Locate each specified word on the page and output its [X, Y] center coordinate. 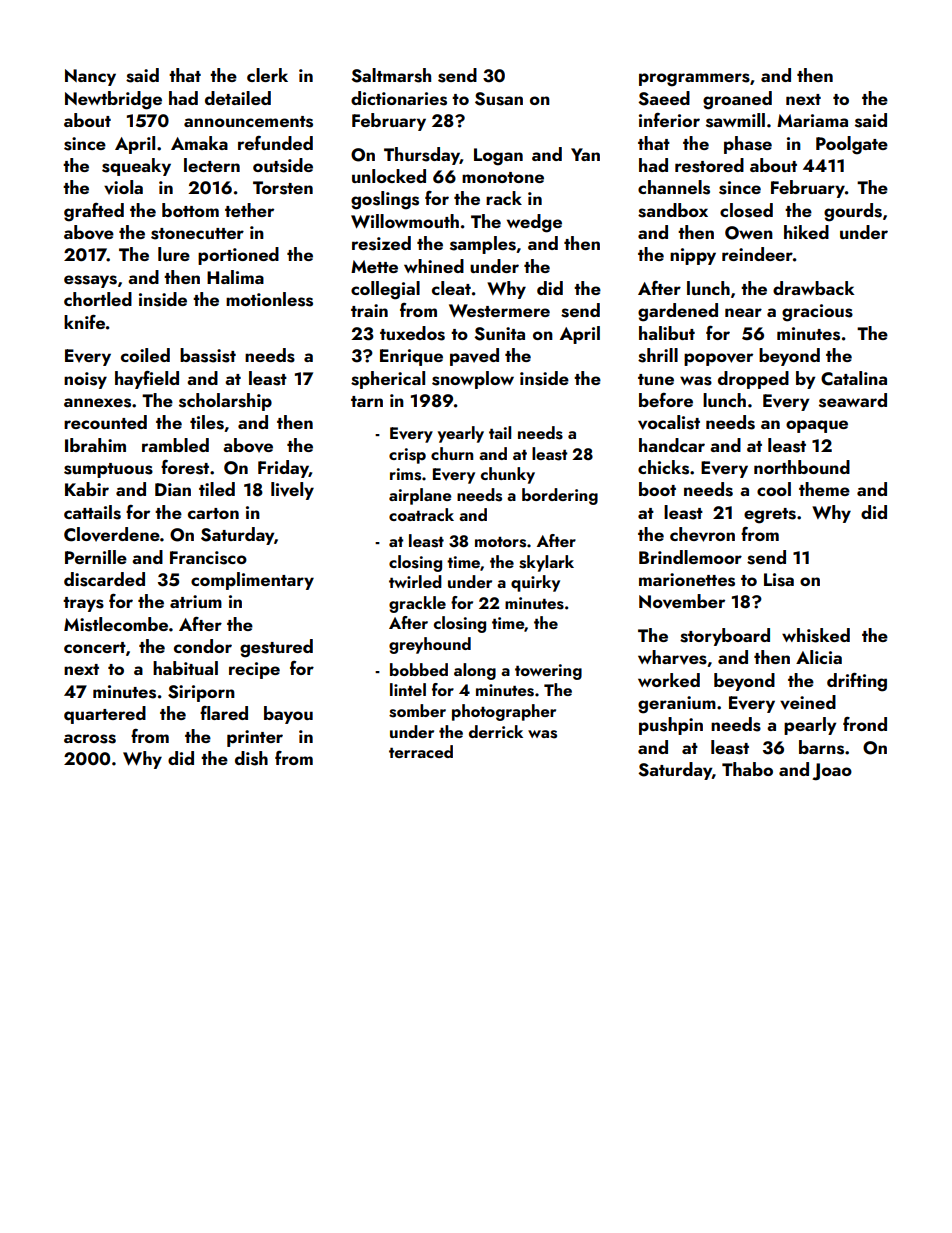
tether [249, 210]
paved [474, 357]
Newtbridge [113, 100]
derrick [496, 731]
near [743, 312]
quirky [535, 583]
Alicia [819, 657]
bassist [208, 355]
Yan [585, 154]
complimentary [252, 581]
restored [709, 165]
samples [483, 245]
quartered [105, 715]
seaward [853, 400]
